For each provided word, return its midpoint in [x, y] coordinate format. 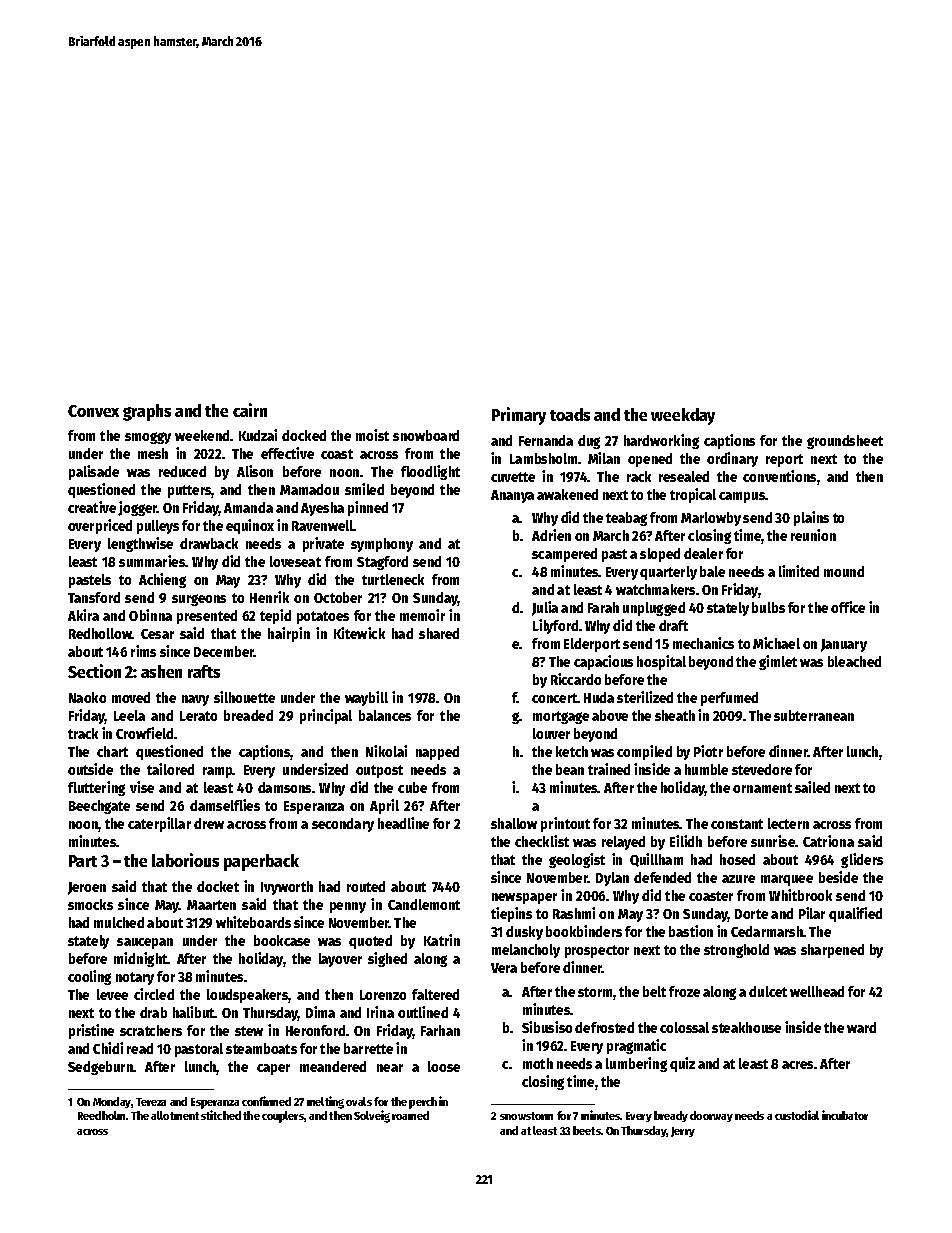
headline [403, 823]
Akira [83, 615]
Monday [112, 1102]
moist [372, 435]
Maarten [211, 905]
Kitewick [359, 633]
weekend [202, 435]
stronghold [736, 951]
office [848, 607]
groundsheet [845, 442]
